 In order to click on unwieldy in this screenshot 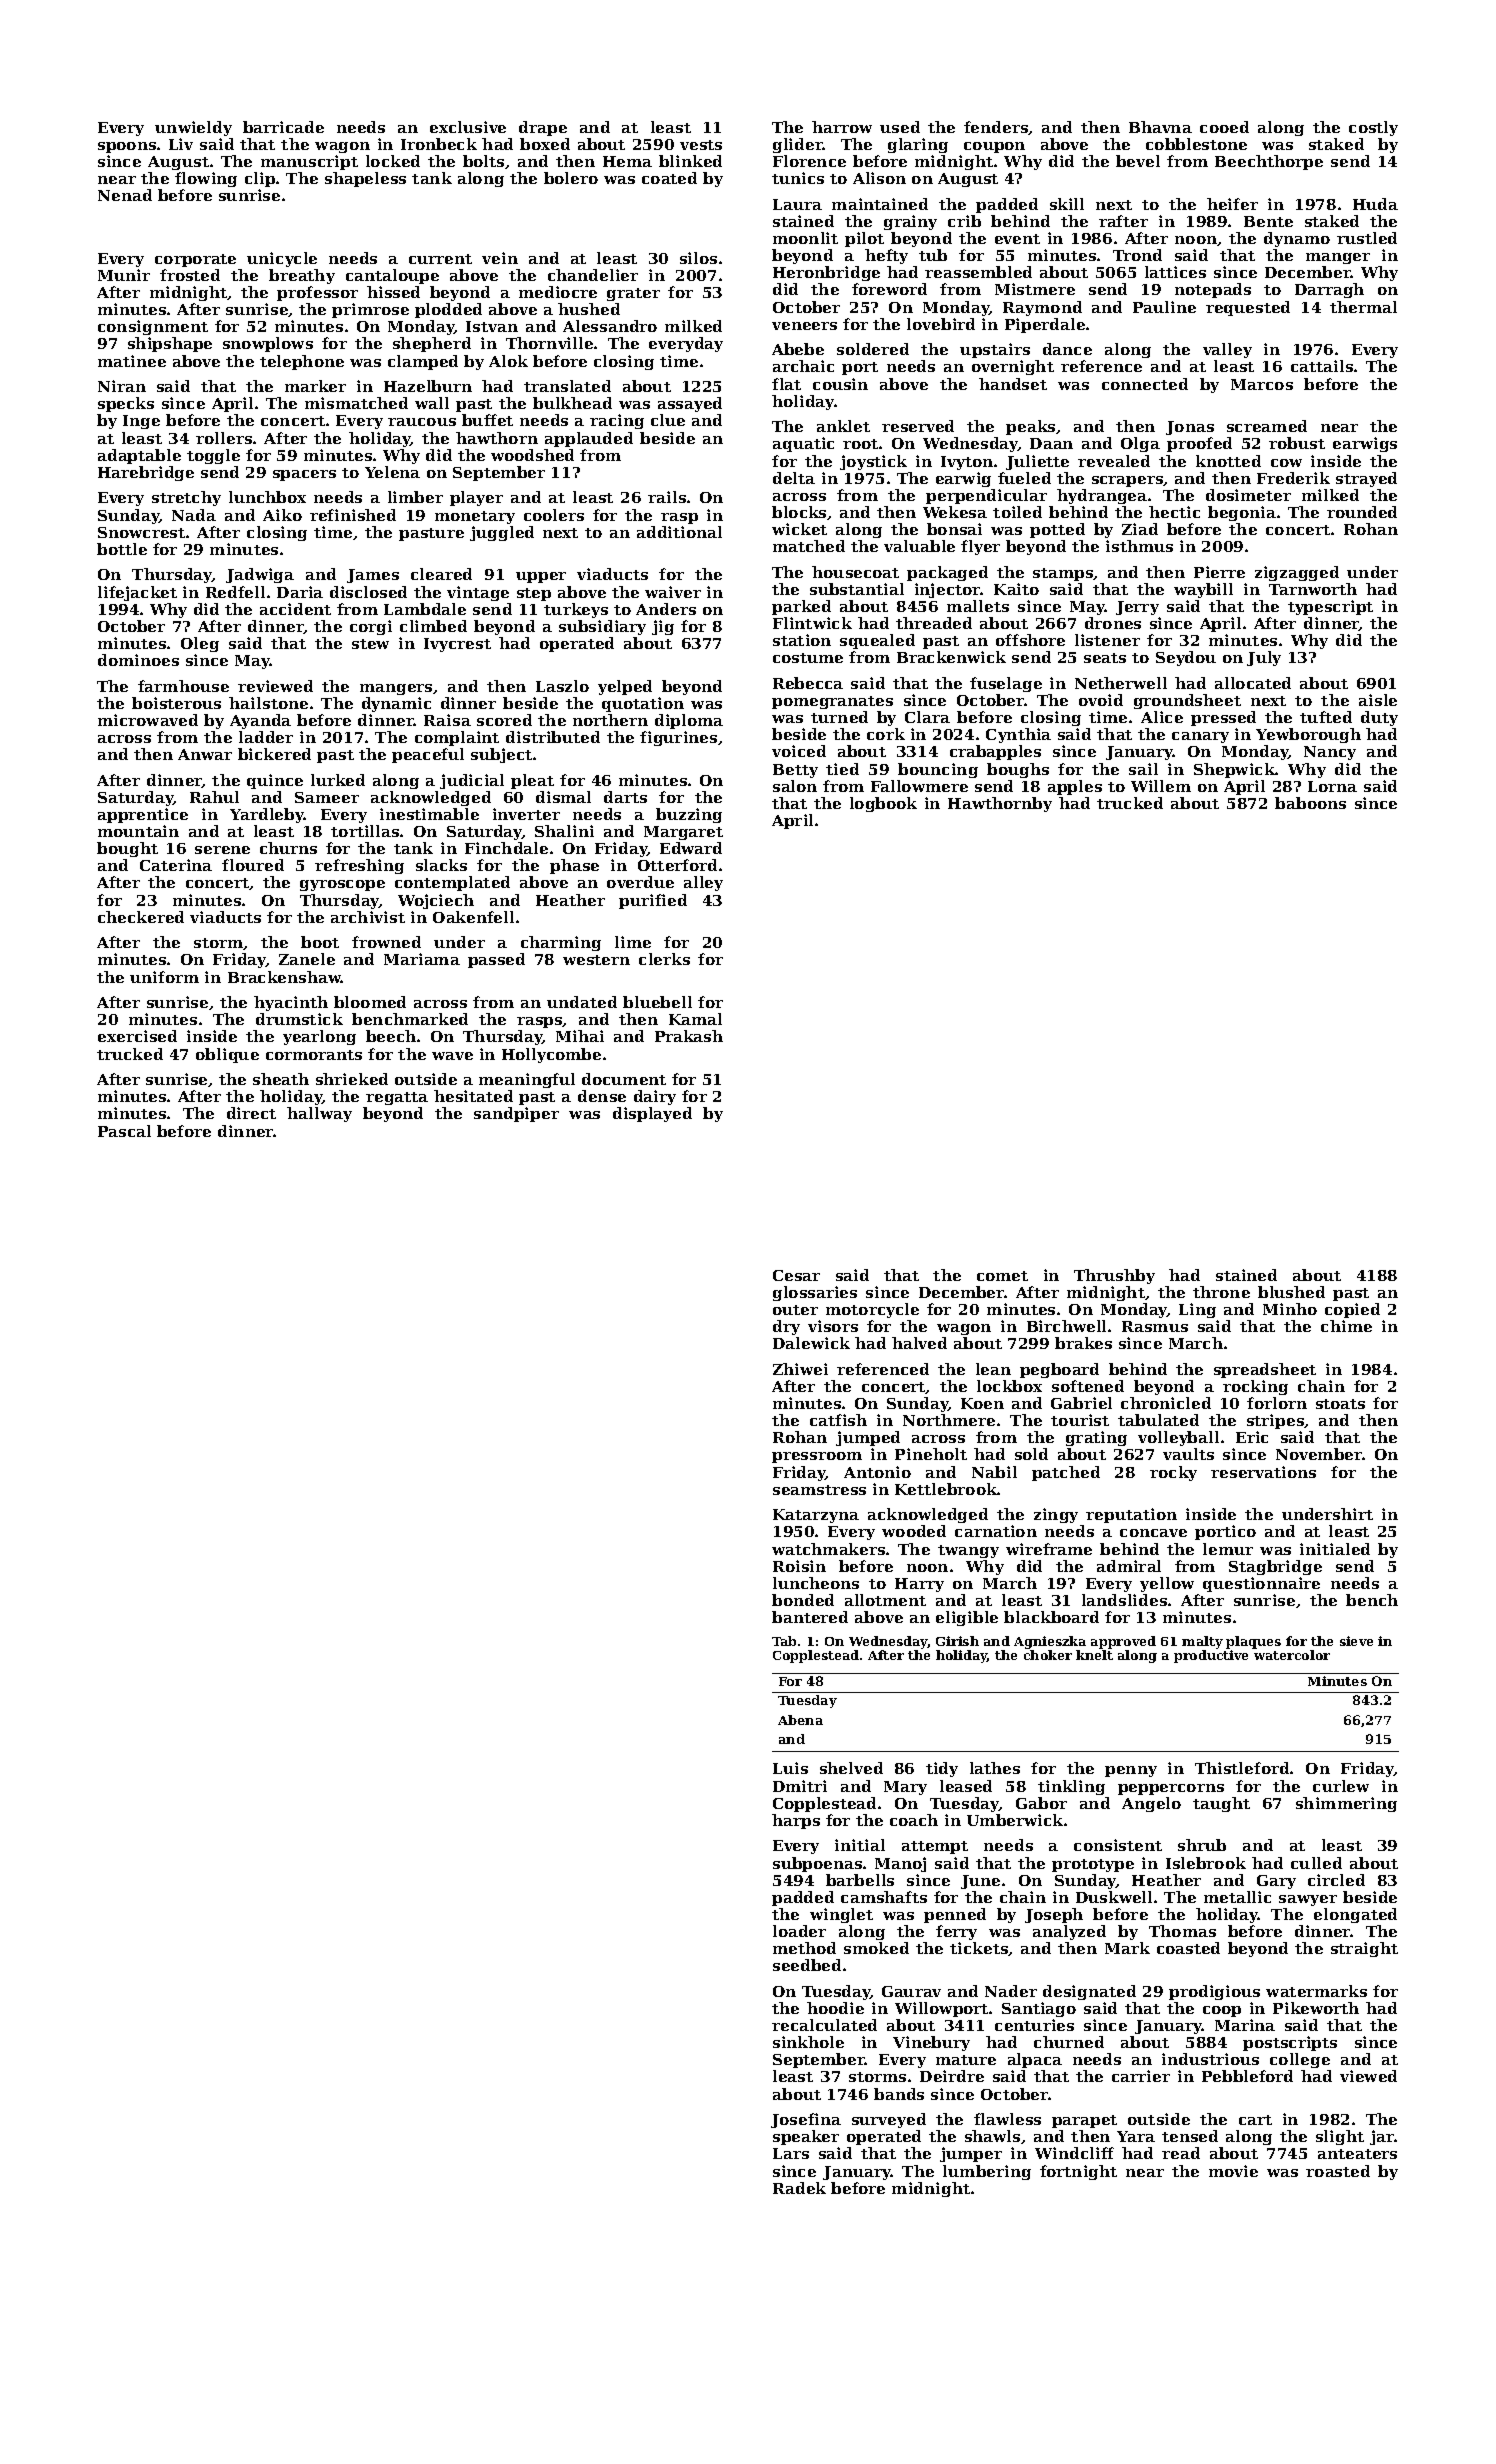, I will do `click(193, 128)`.
